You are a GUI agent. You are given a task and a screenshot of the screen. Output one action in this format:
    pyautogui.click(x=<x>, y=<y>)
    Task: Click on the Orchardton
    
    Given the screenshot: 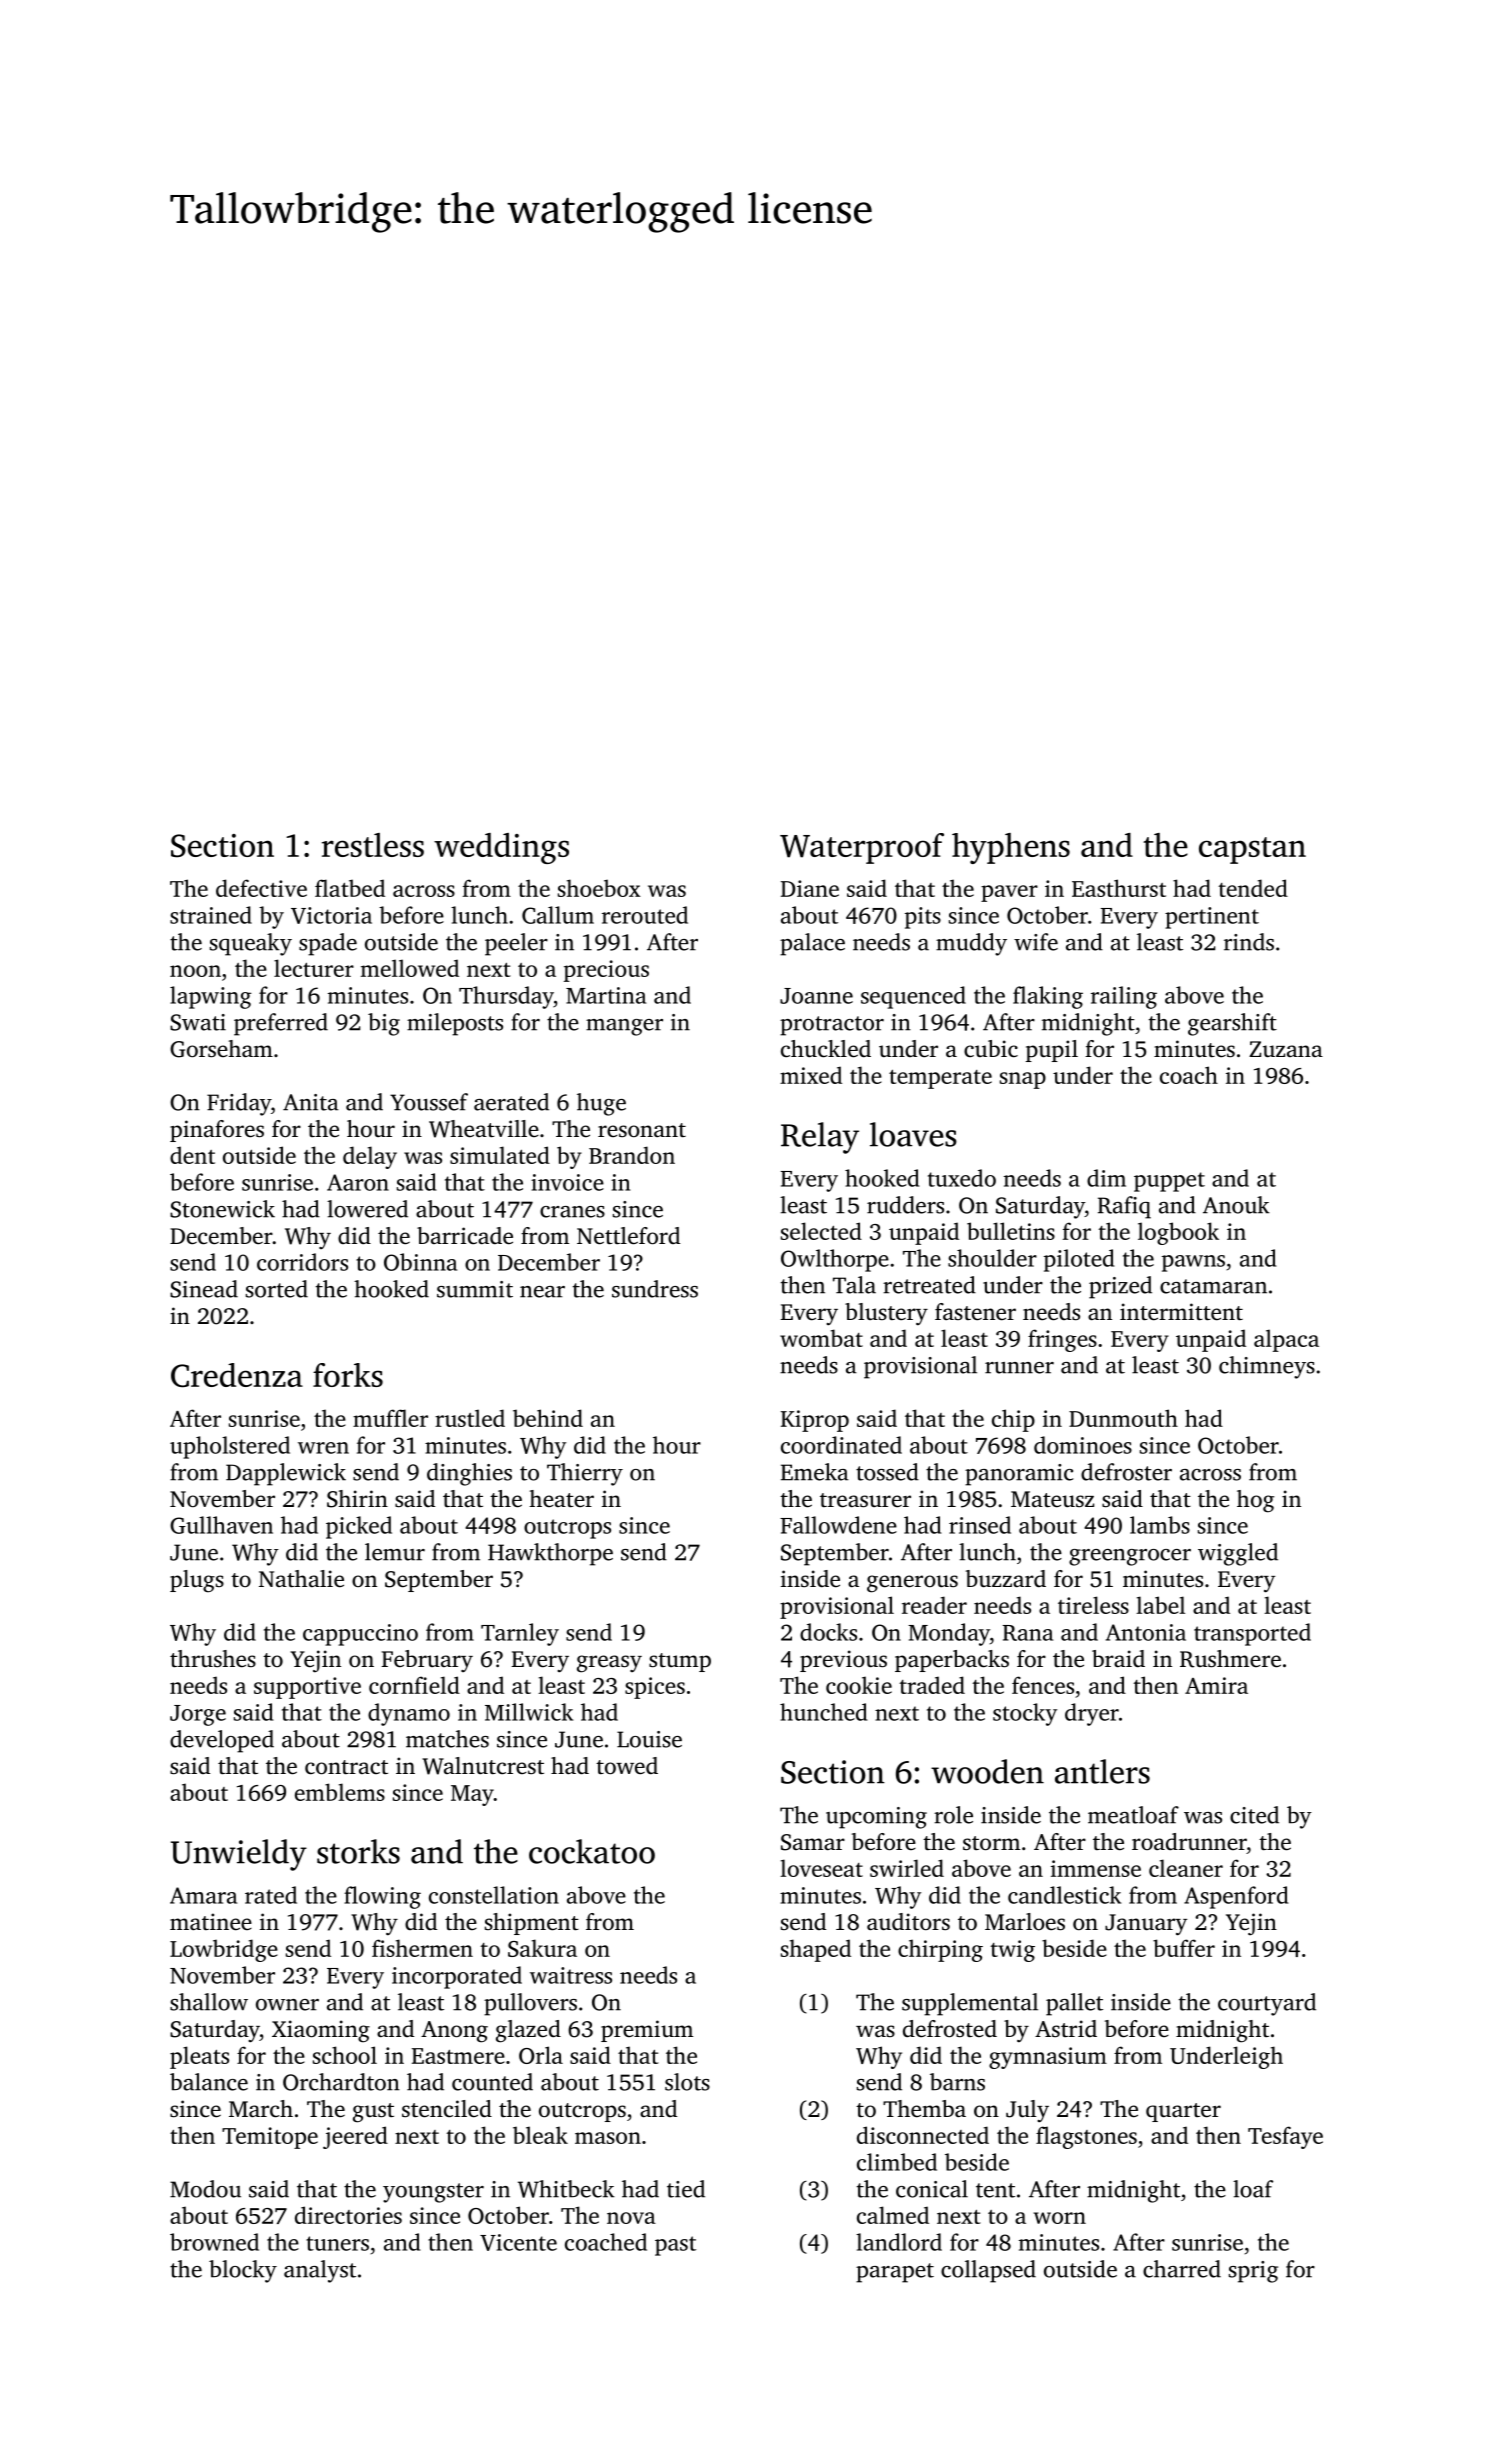 What is the action you would take?
    pyautogui.click(x=341, y=2082)
